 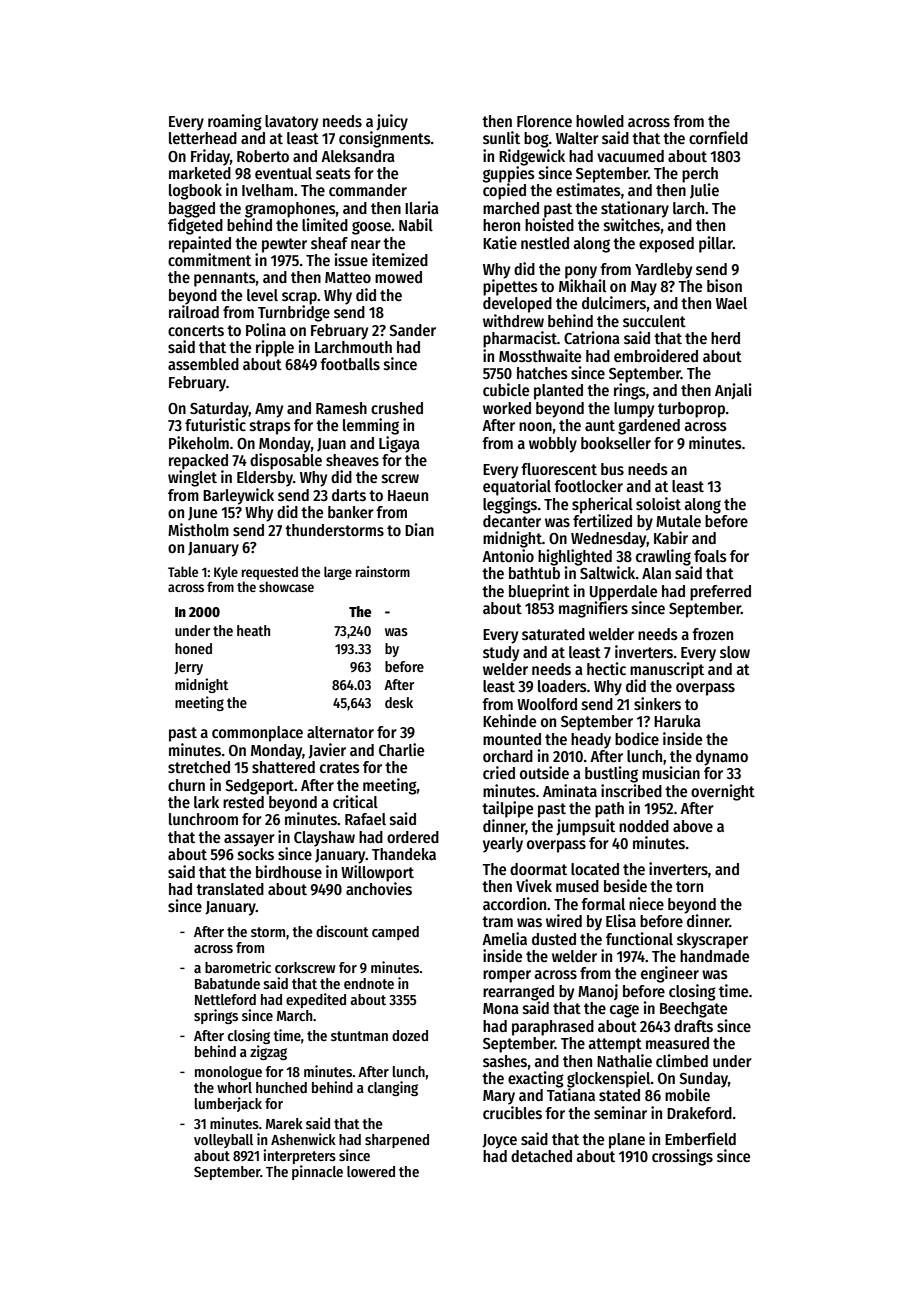 I want to click on withdrew, so click(x=513, y=320).
